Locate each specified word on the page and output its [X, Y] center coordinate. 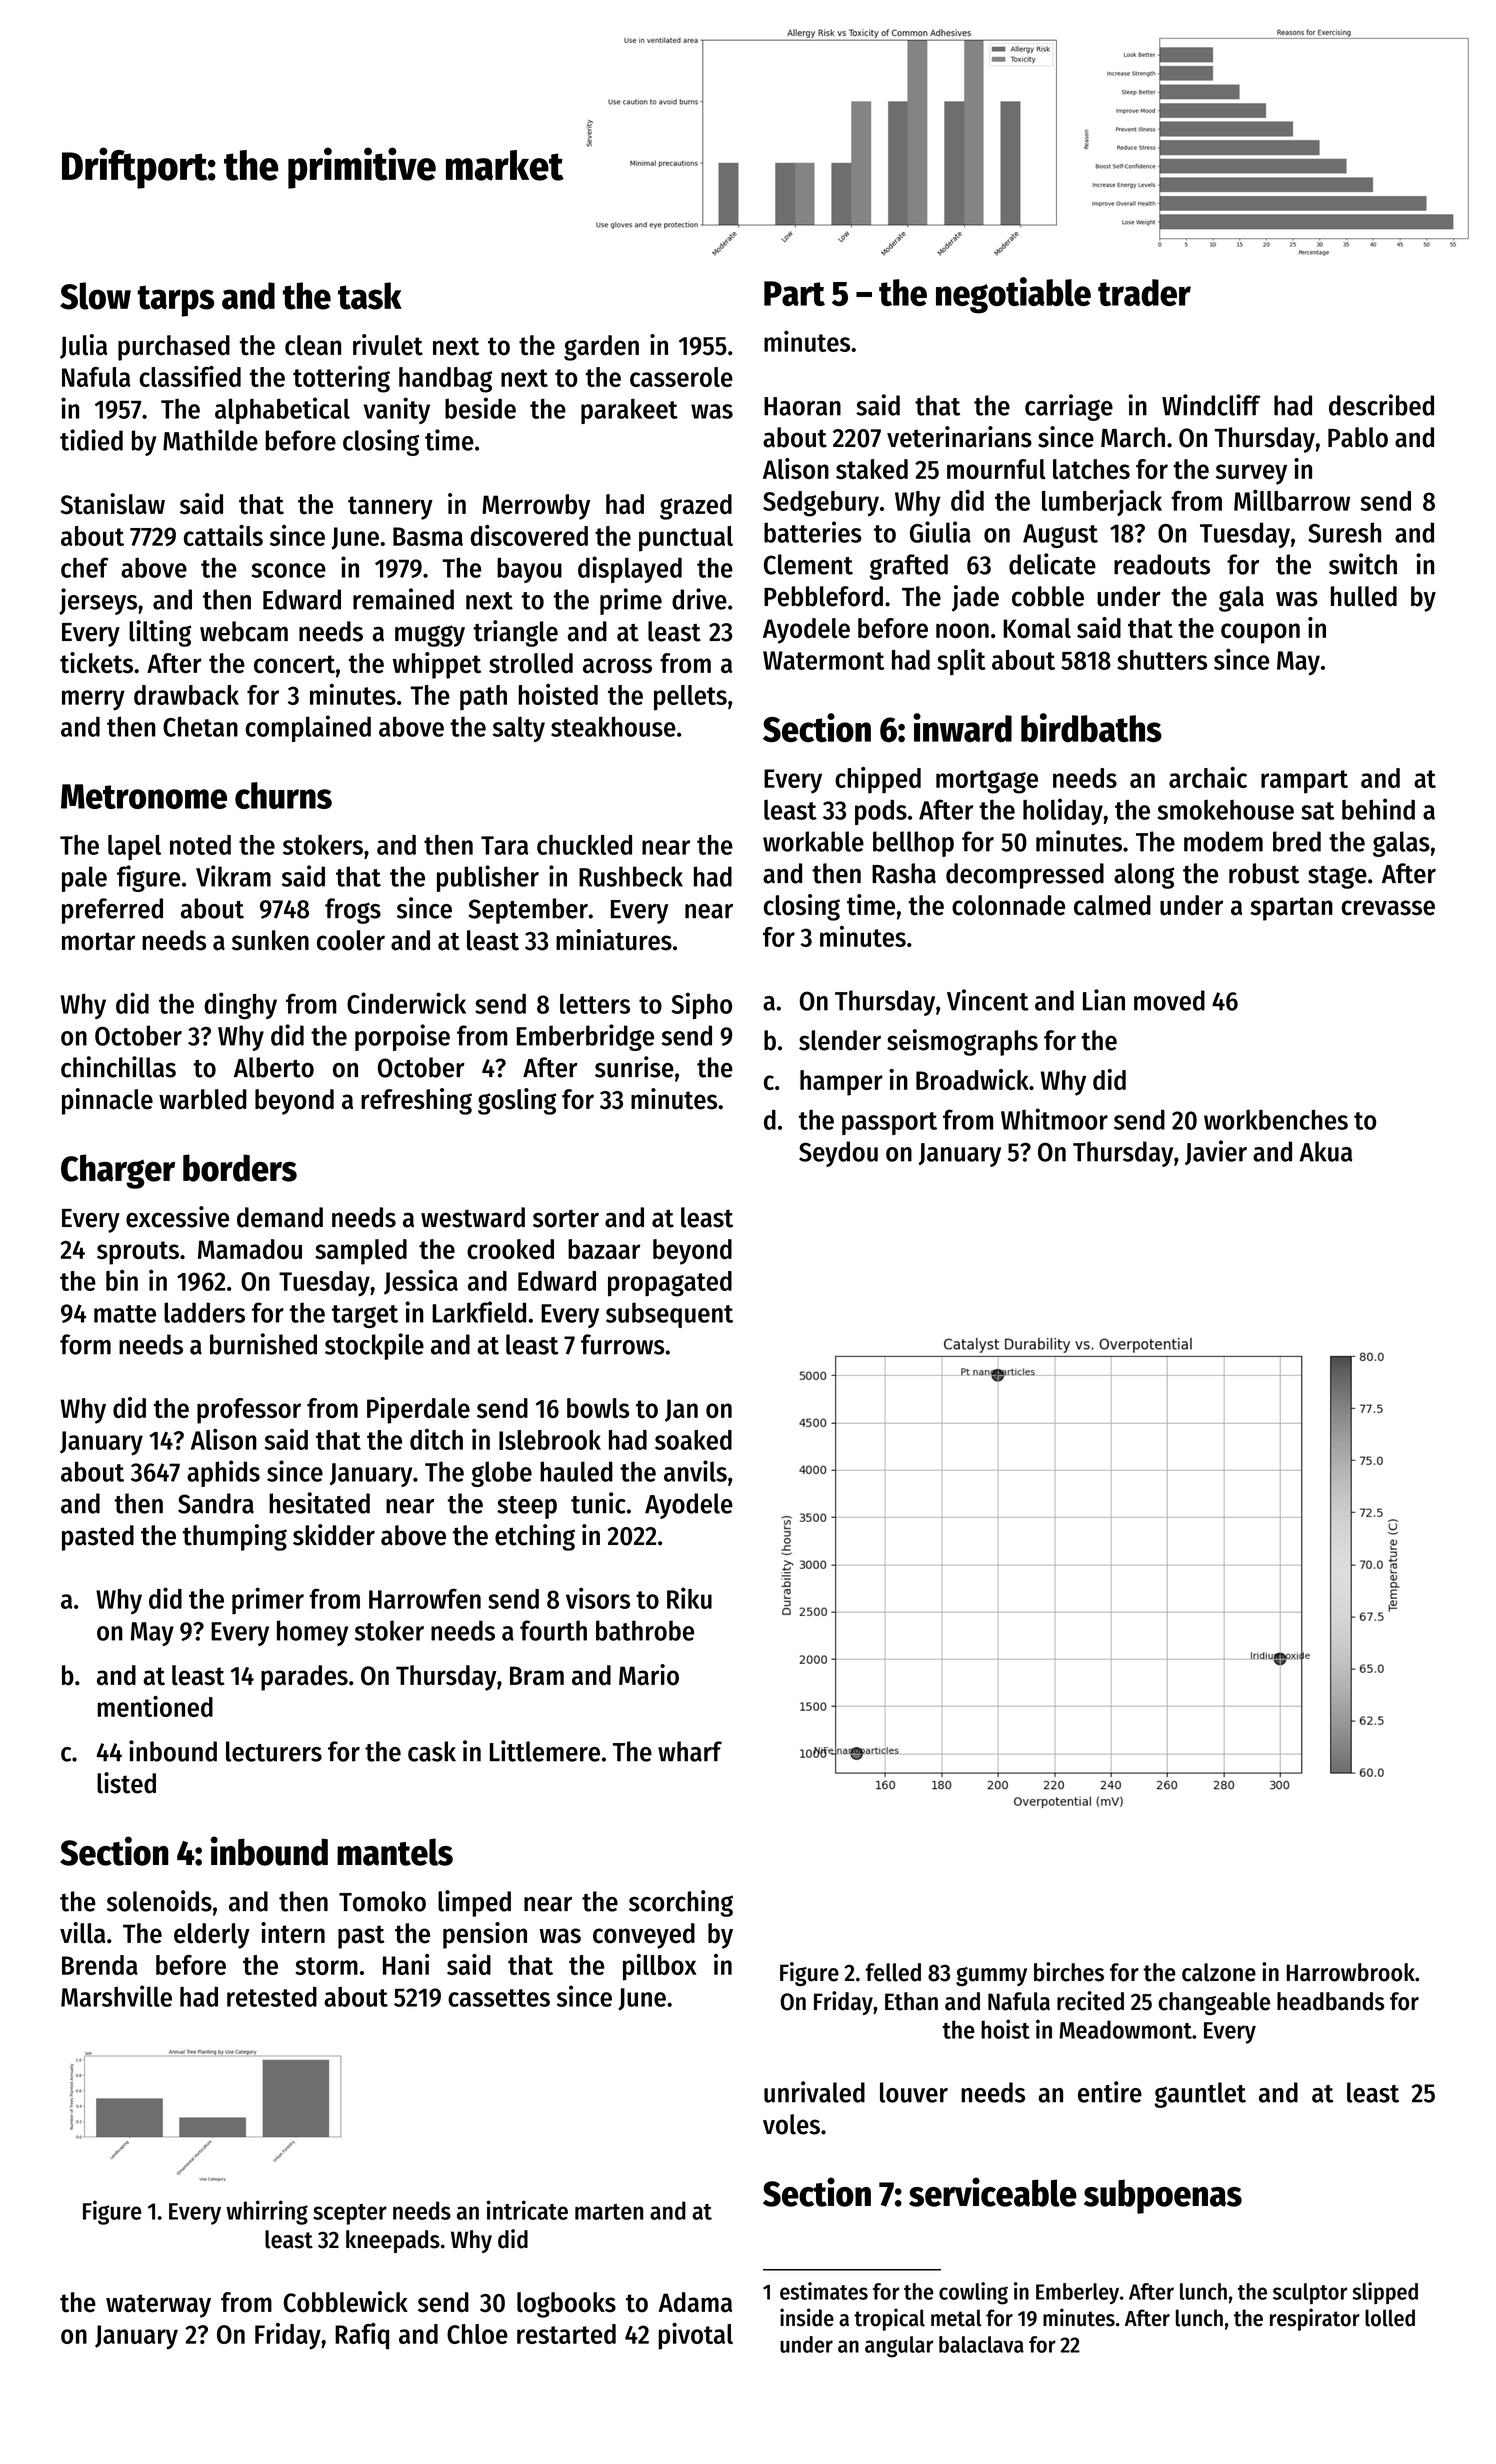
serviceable [993, 2192]
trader [1144, 292]
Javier [1216, 1152]
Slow [95, 296]
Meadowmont [1125, 2029]
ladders [204, 1312]
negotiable [1013, 295]
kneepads [393, 2241]
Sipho [701, 1005]
